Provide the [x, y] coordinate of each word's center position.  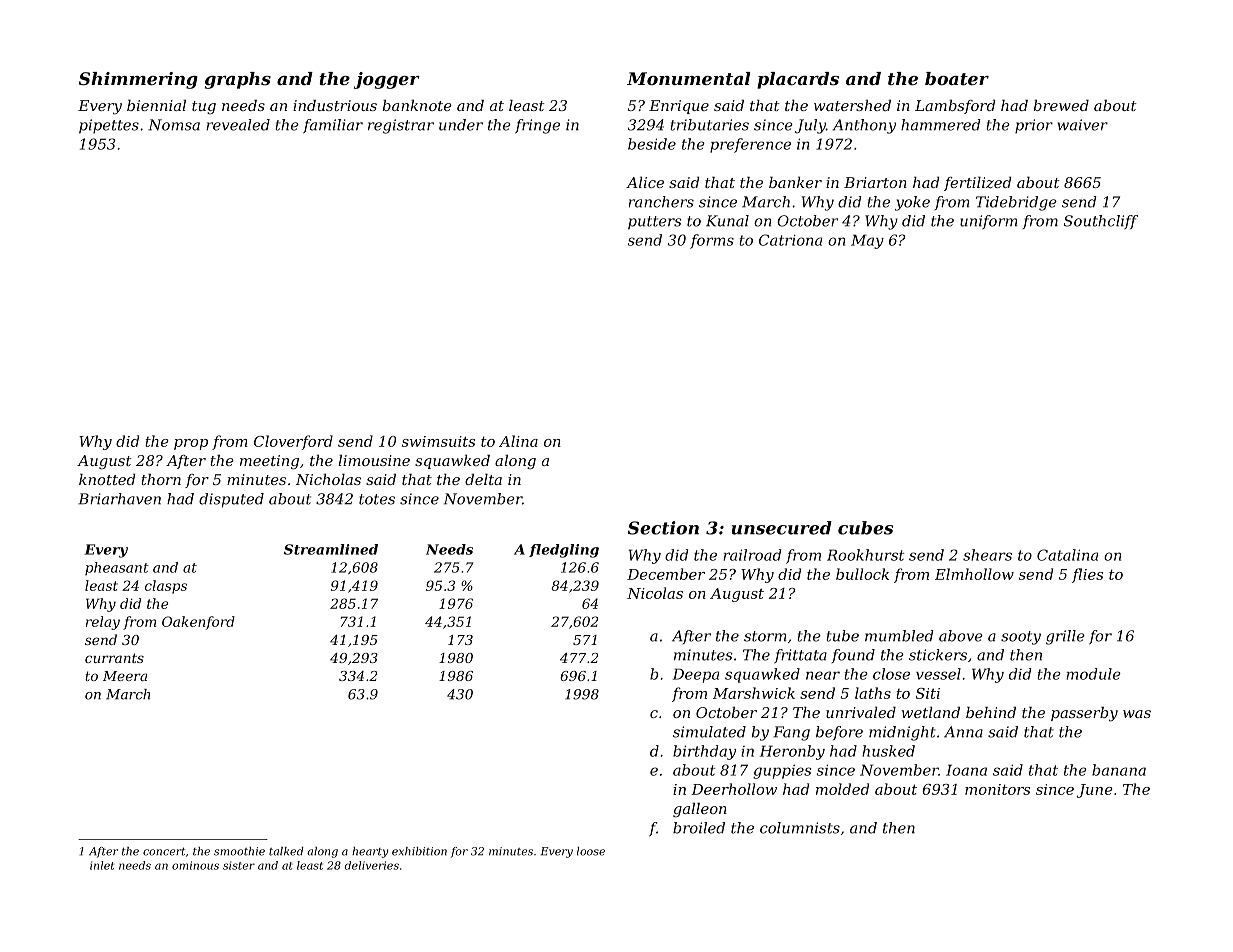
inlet [102, 865]
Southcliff [1101, 222]
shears [987, 555]
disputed [231, 500]
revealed [238, 125]
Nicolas [655, 593]
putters [654, 223]
